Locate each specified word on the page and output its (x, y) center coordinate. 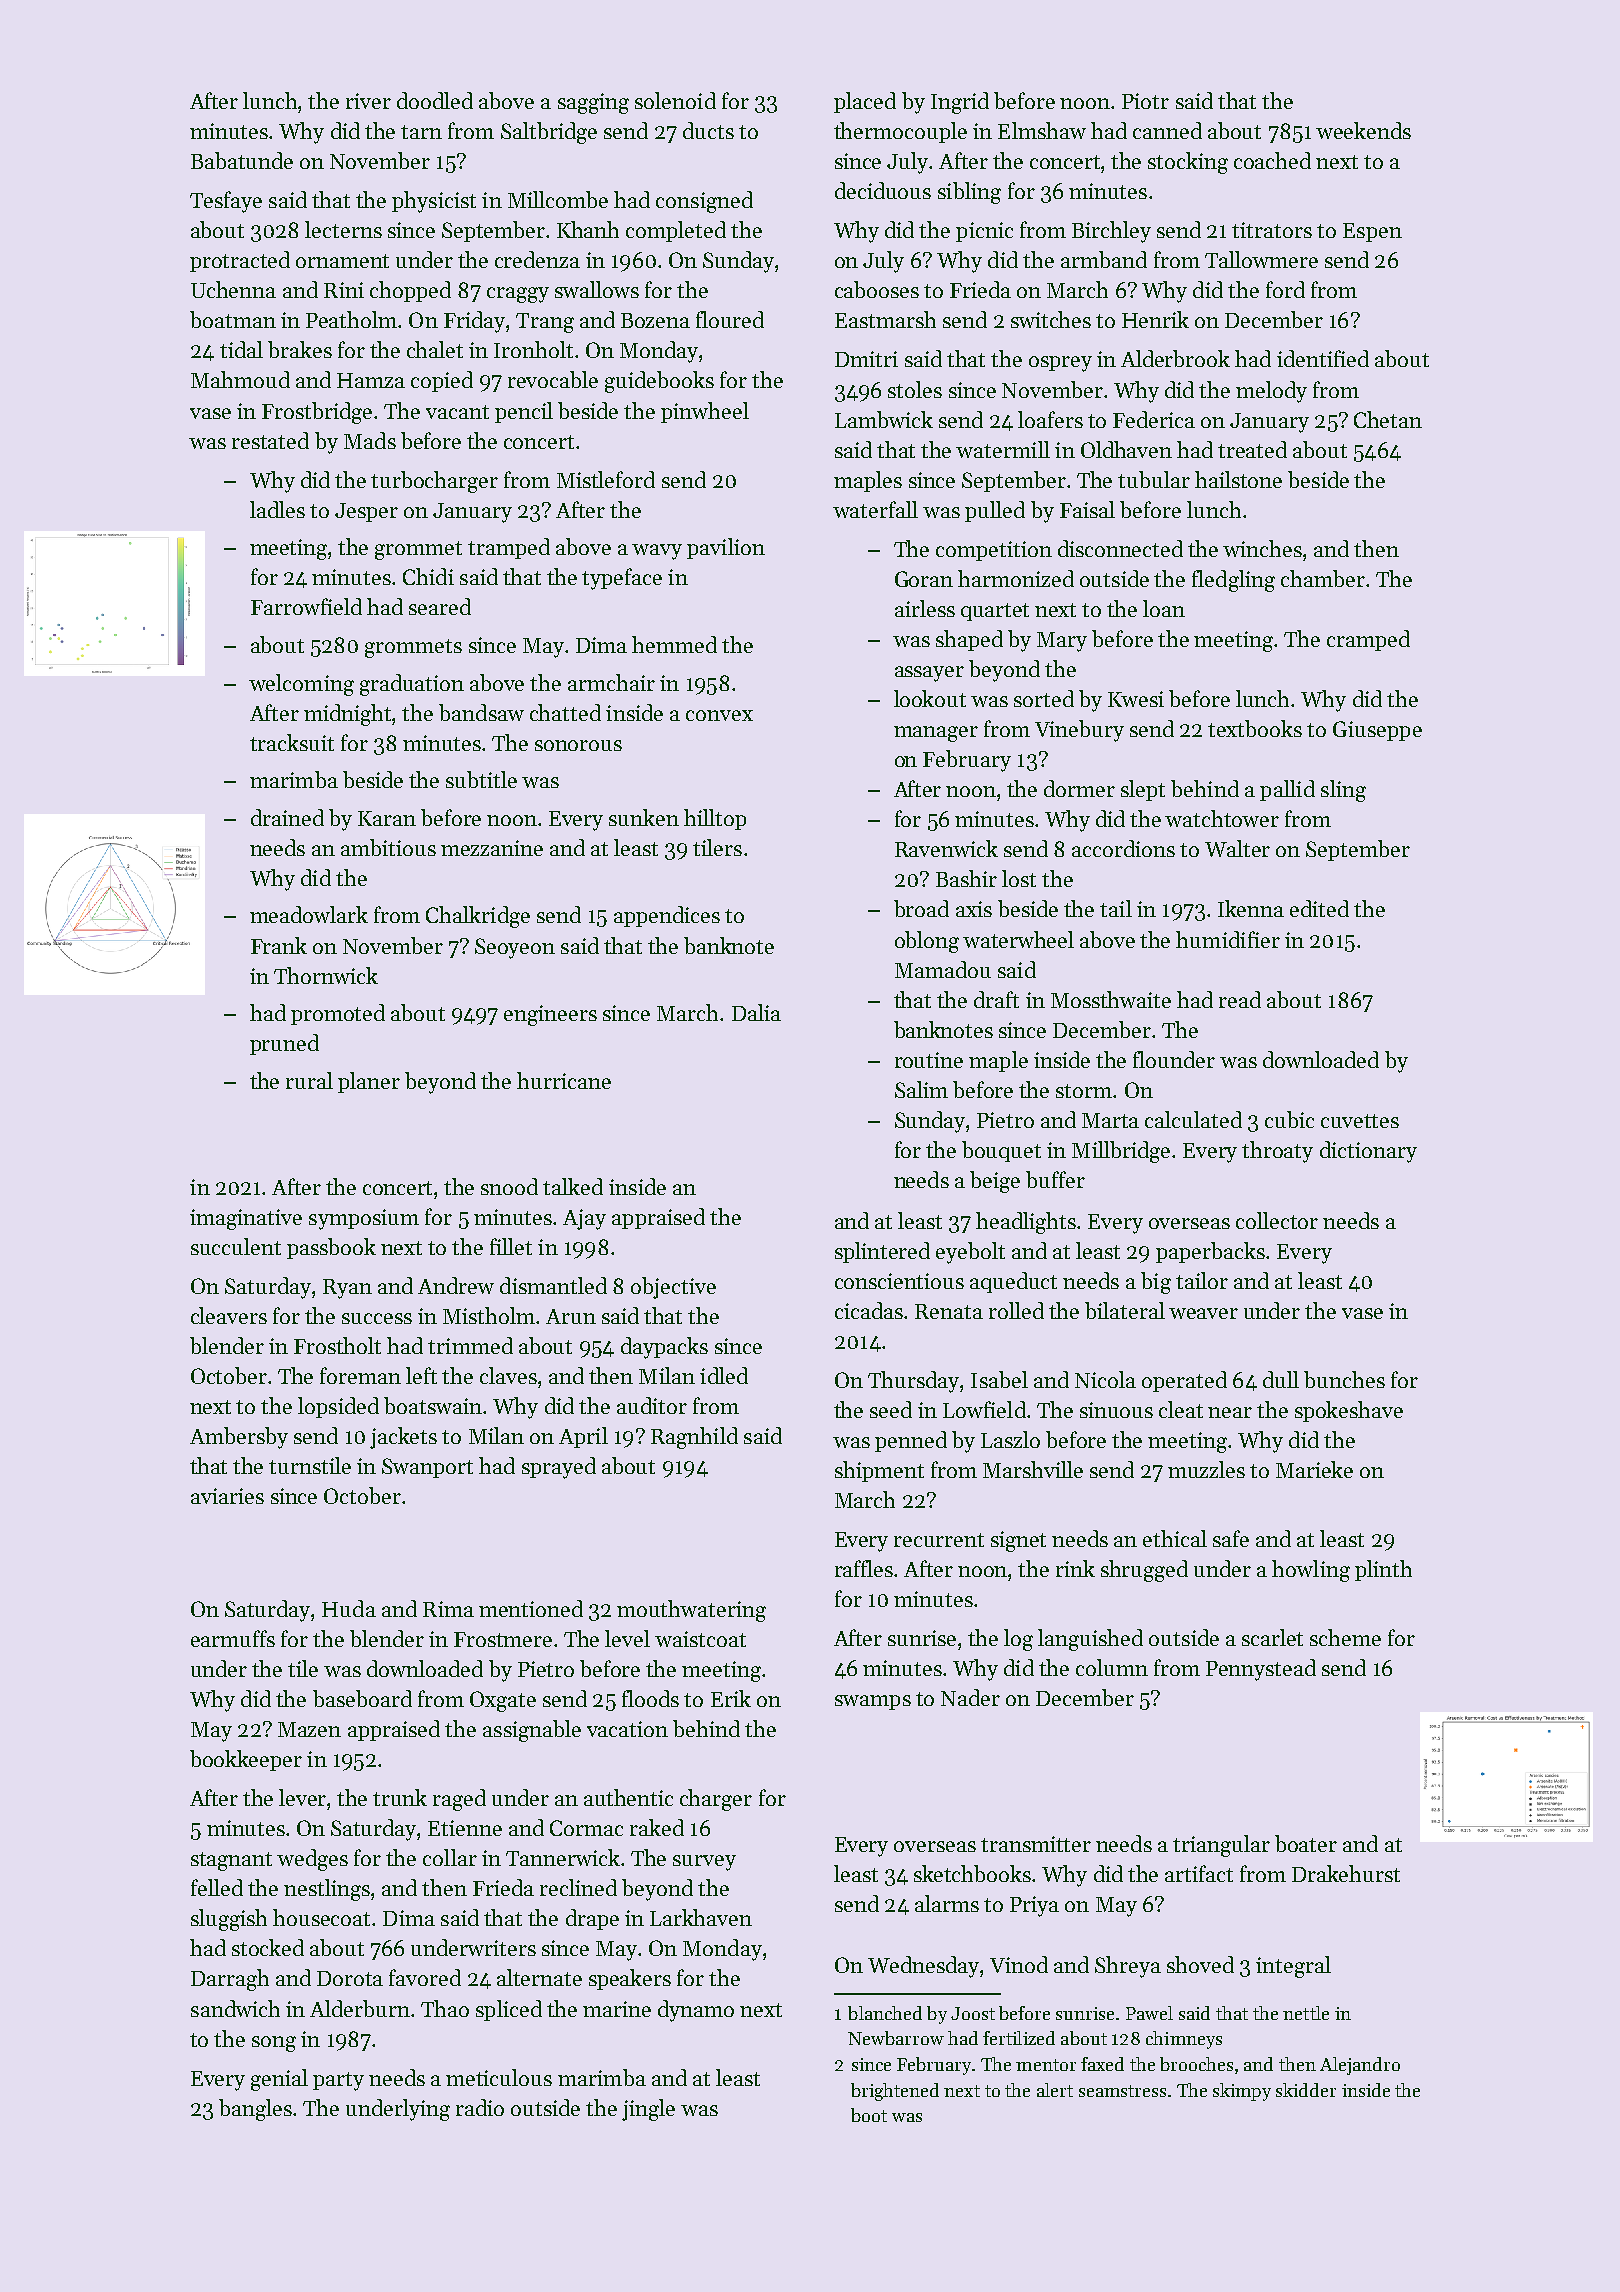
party (338, 2081)
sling (1343, 791)
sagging (593, 103)
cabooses (877, 289)
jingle (648, 2110)
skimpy (1242, 2092)
